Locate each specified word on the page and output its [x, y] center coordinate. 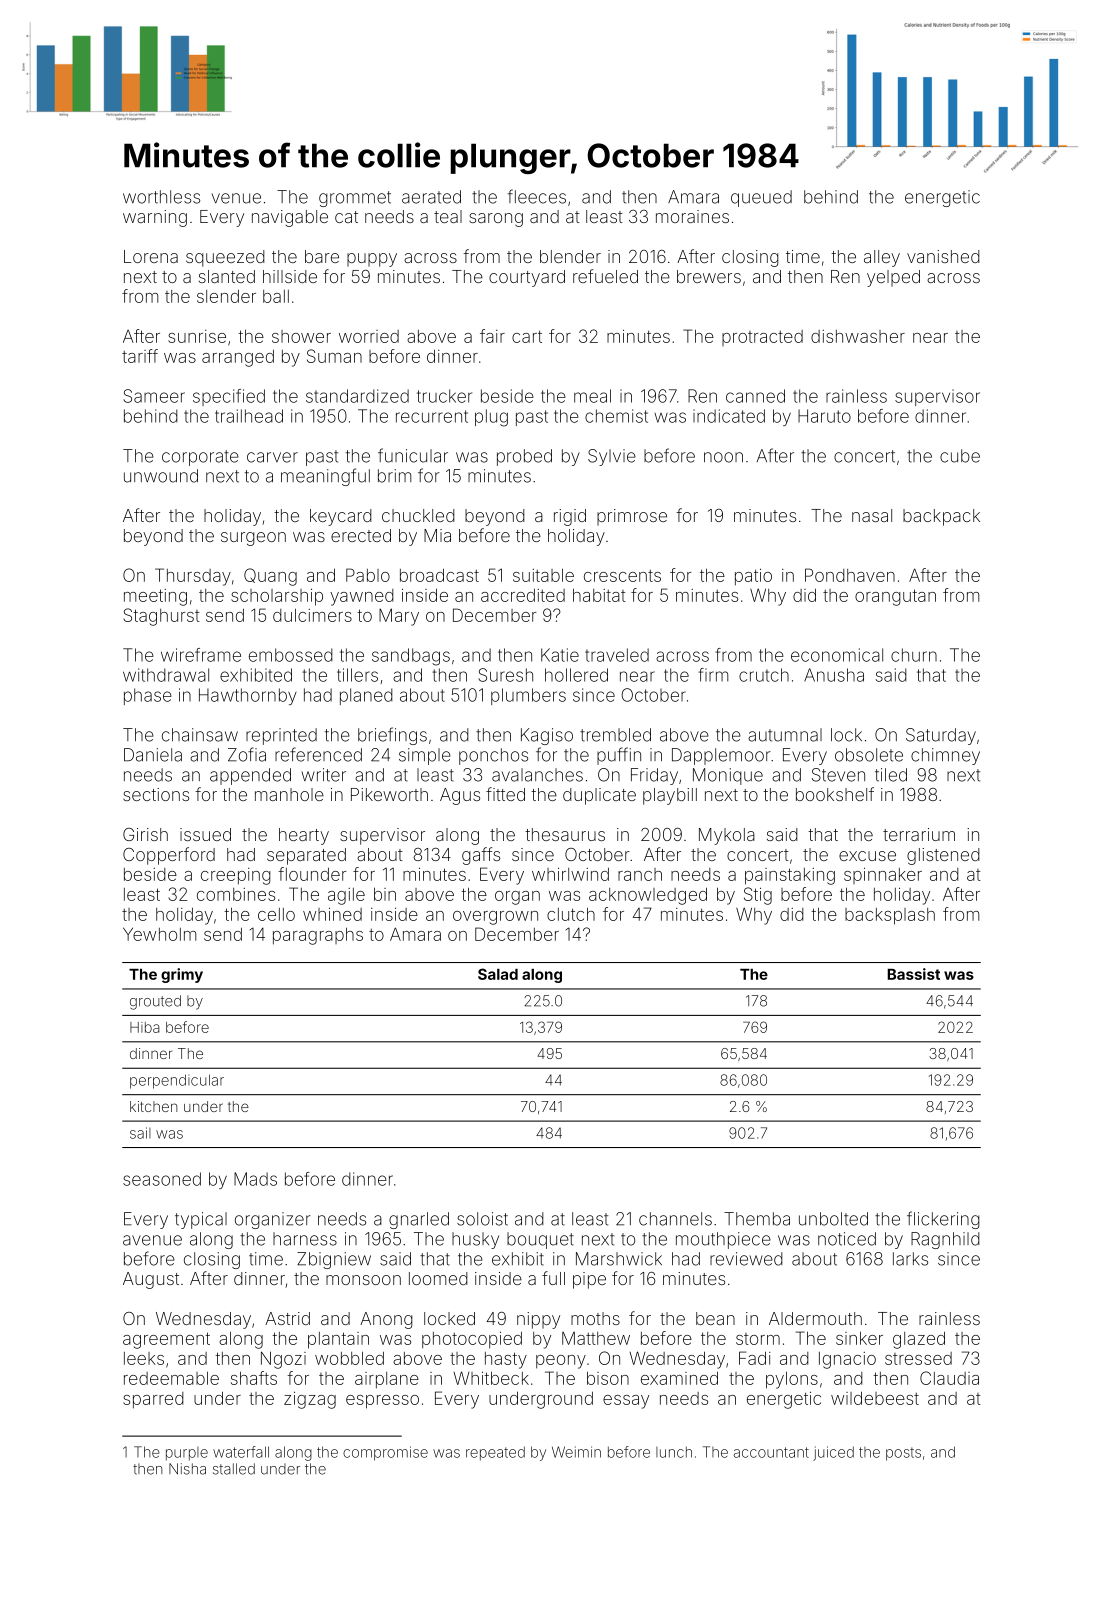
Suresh [505, 675]
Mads [255, 1179]
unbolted [833, 1219]
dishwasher [858, 336]
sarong [496, 220]
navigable [290, 218]
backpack [941, 517]
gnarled [419, 1220]
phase [148, 696]
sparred [153, 1400]
